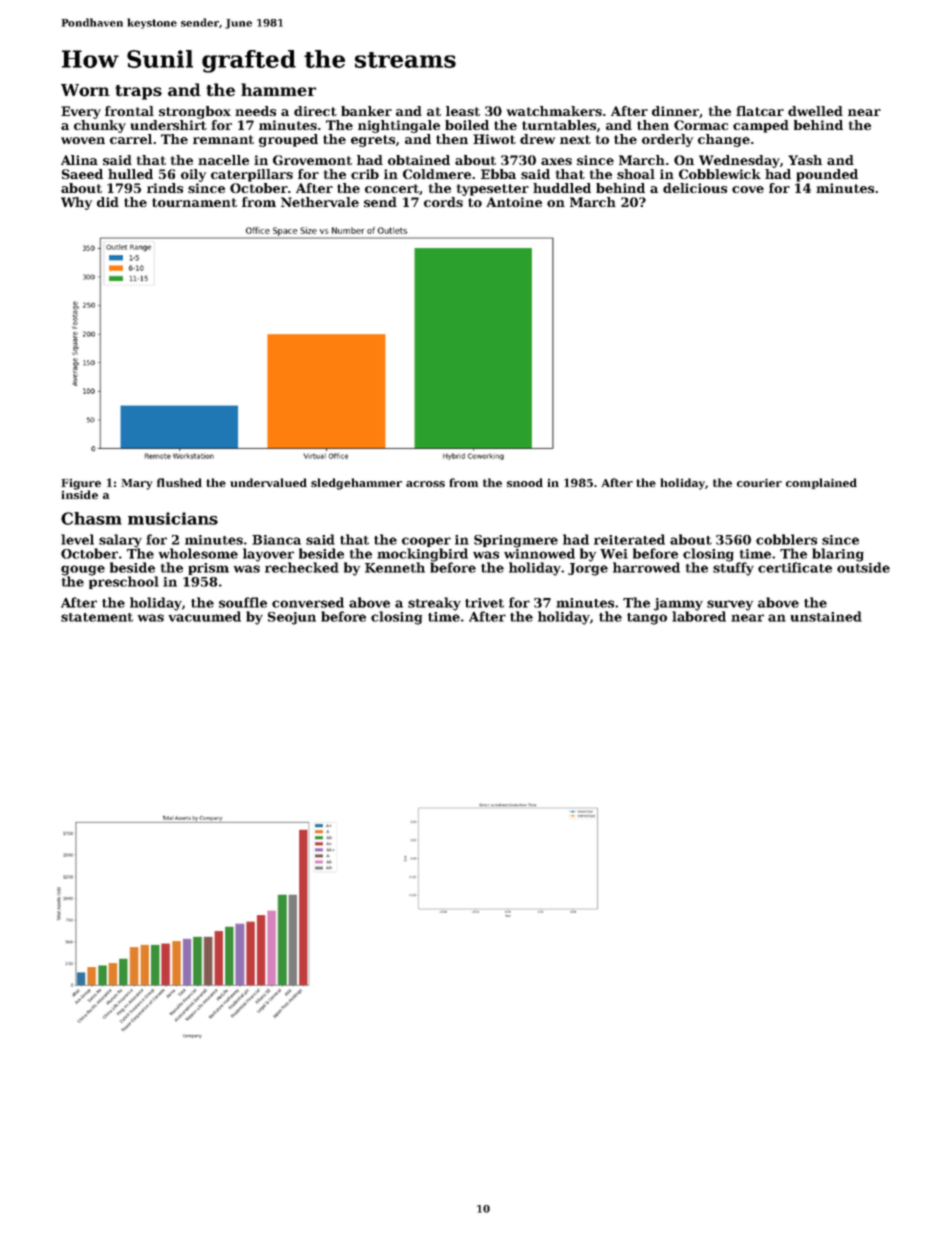  What do you see at coordinates (554, 111) in the screenshot?
I see `watchmakers` at bounding box center [554, 111].
